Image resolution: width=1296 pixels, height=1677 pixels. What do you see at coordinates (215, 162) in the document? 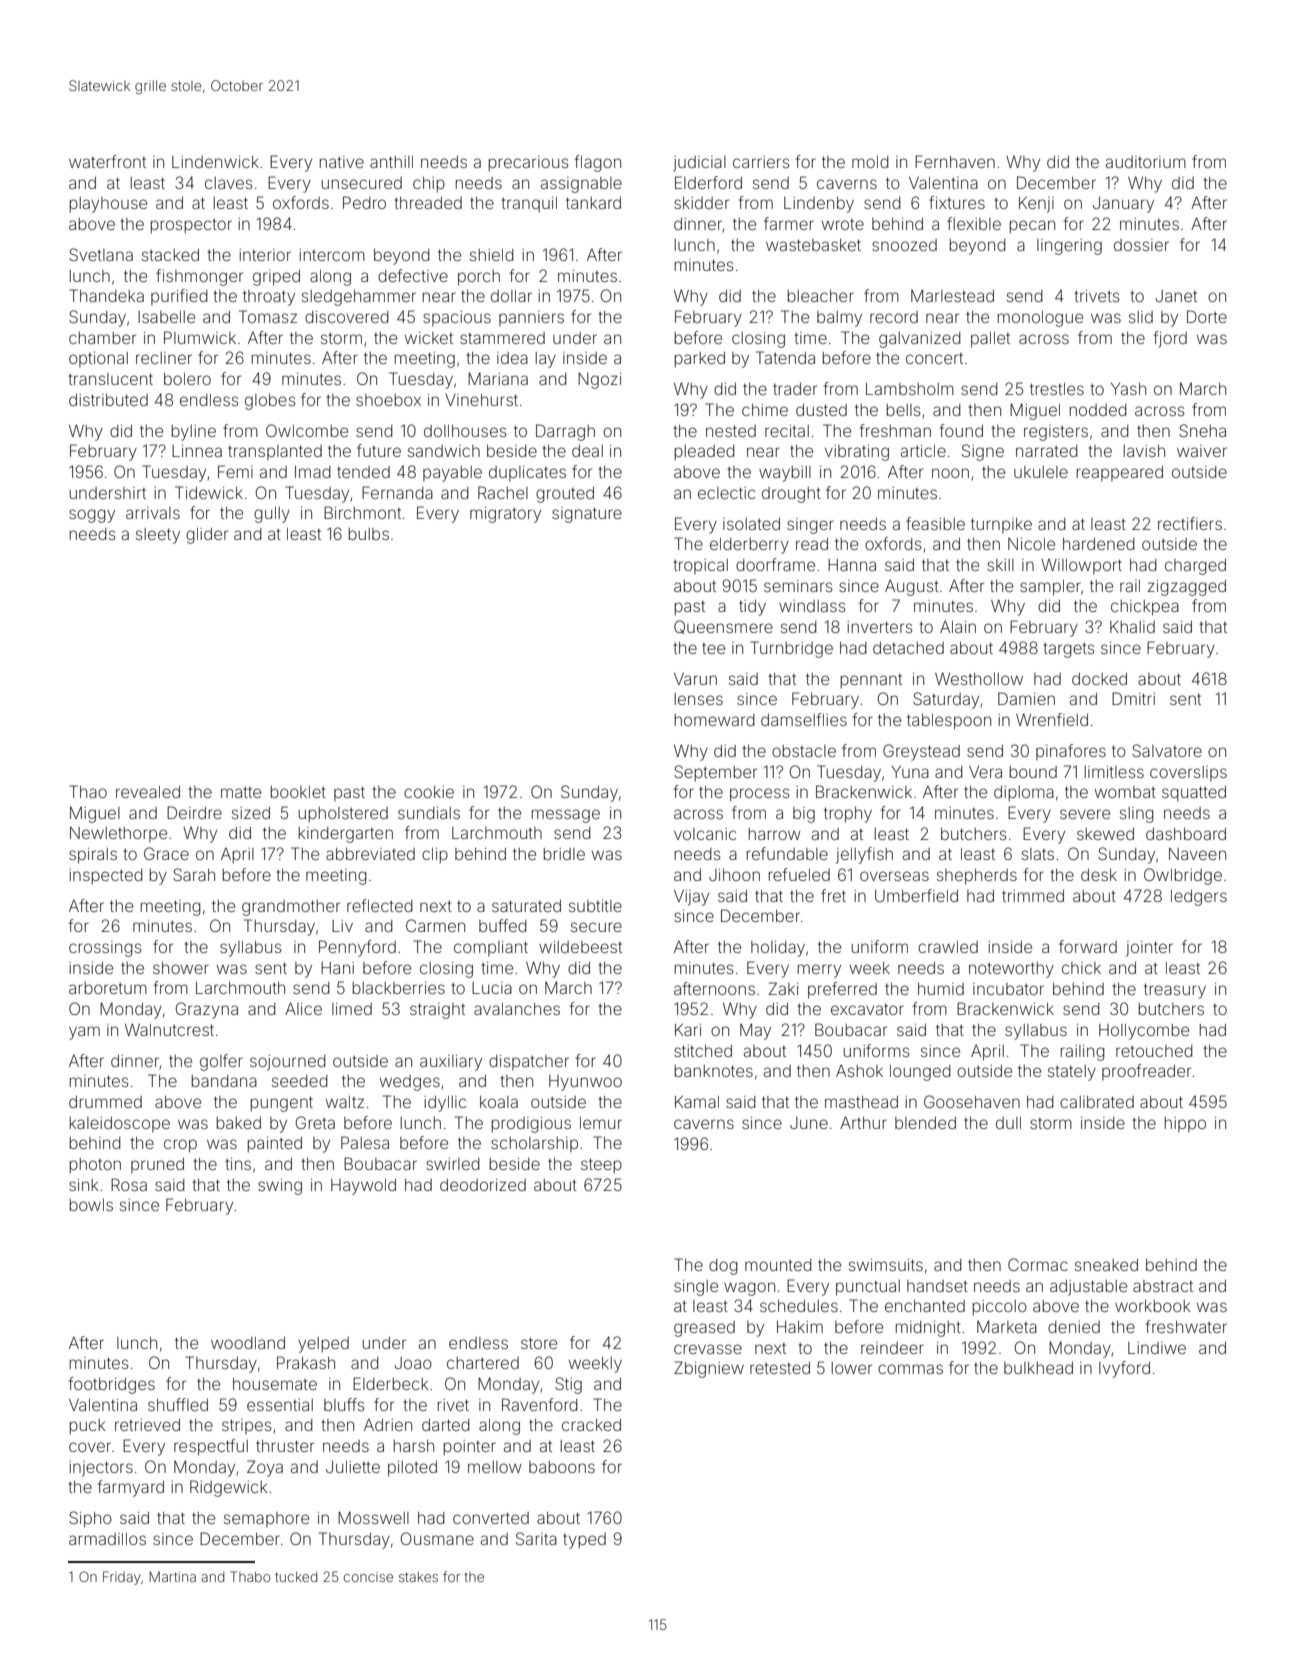
I see `Lindenwick` at bounding box center [215, 162].
